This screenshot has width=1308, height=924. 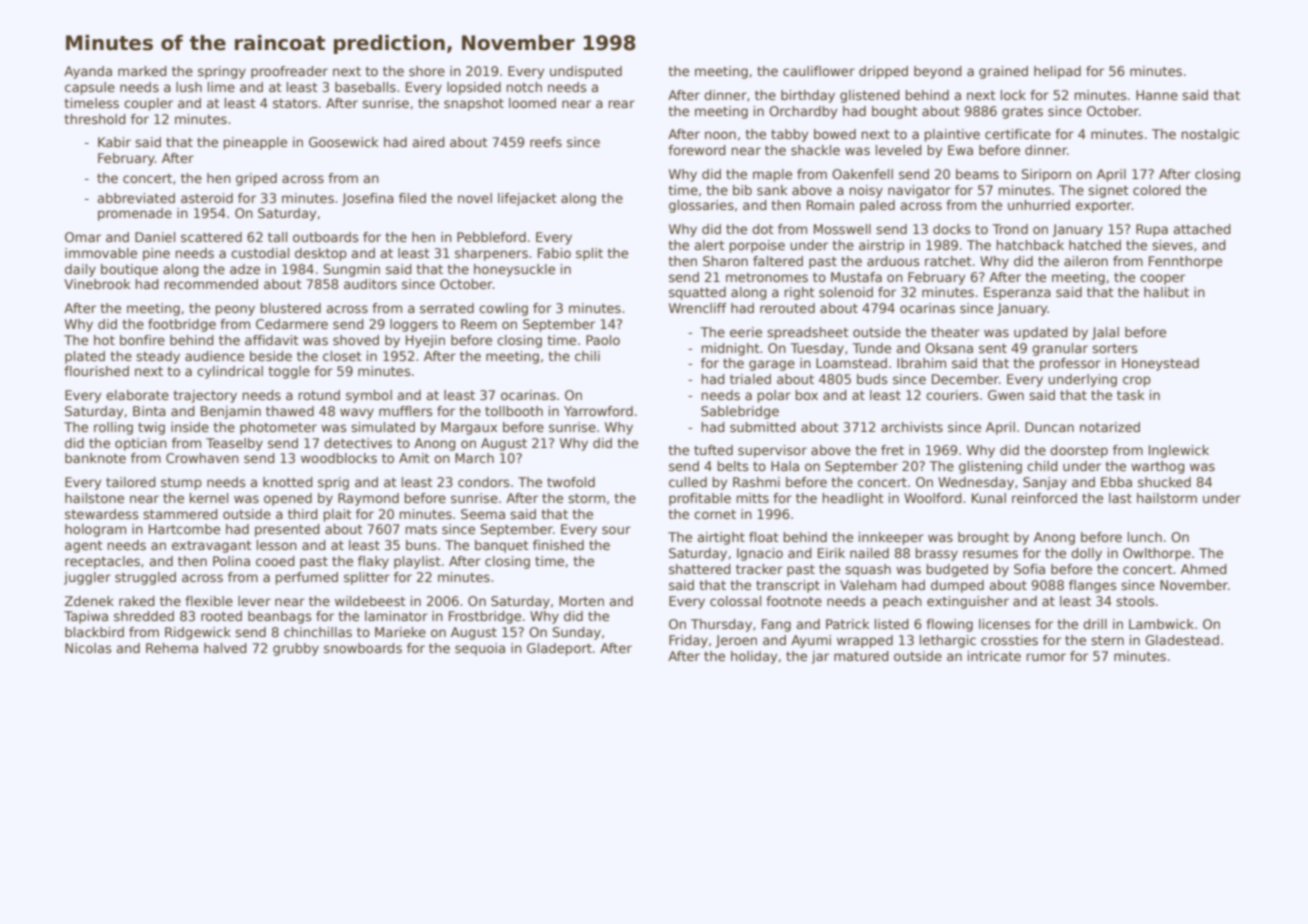 I want to click on coupler, so click(x=148, y=104).
